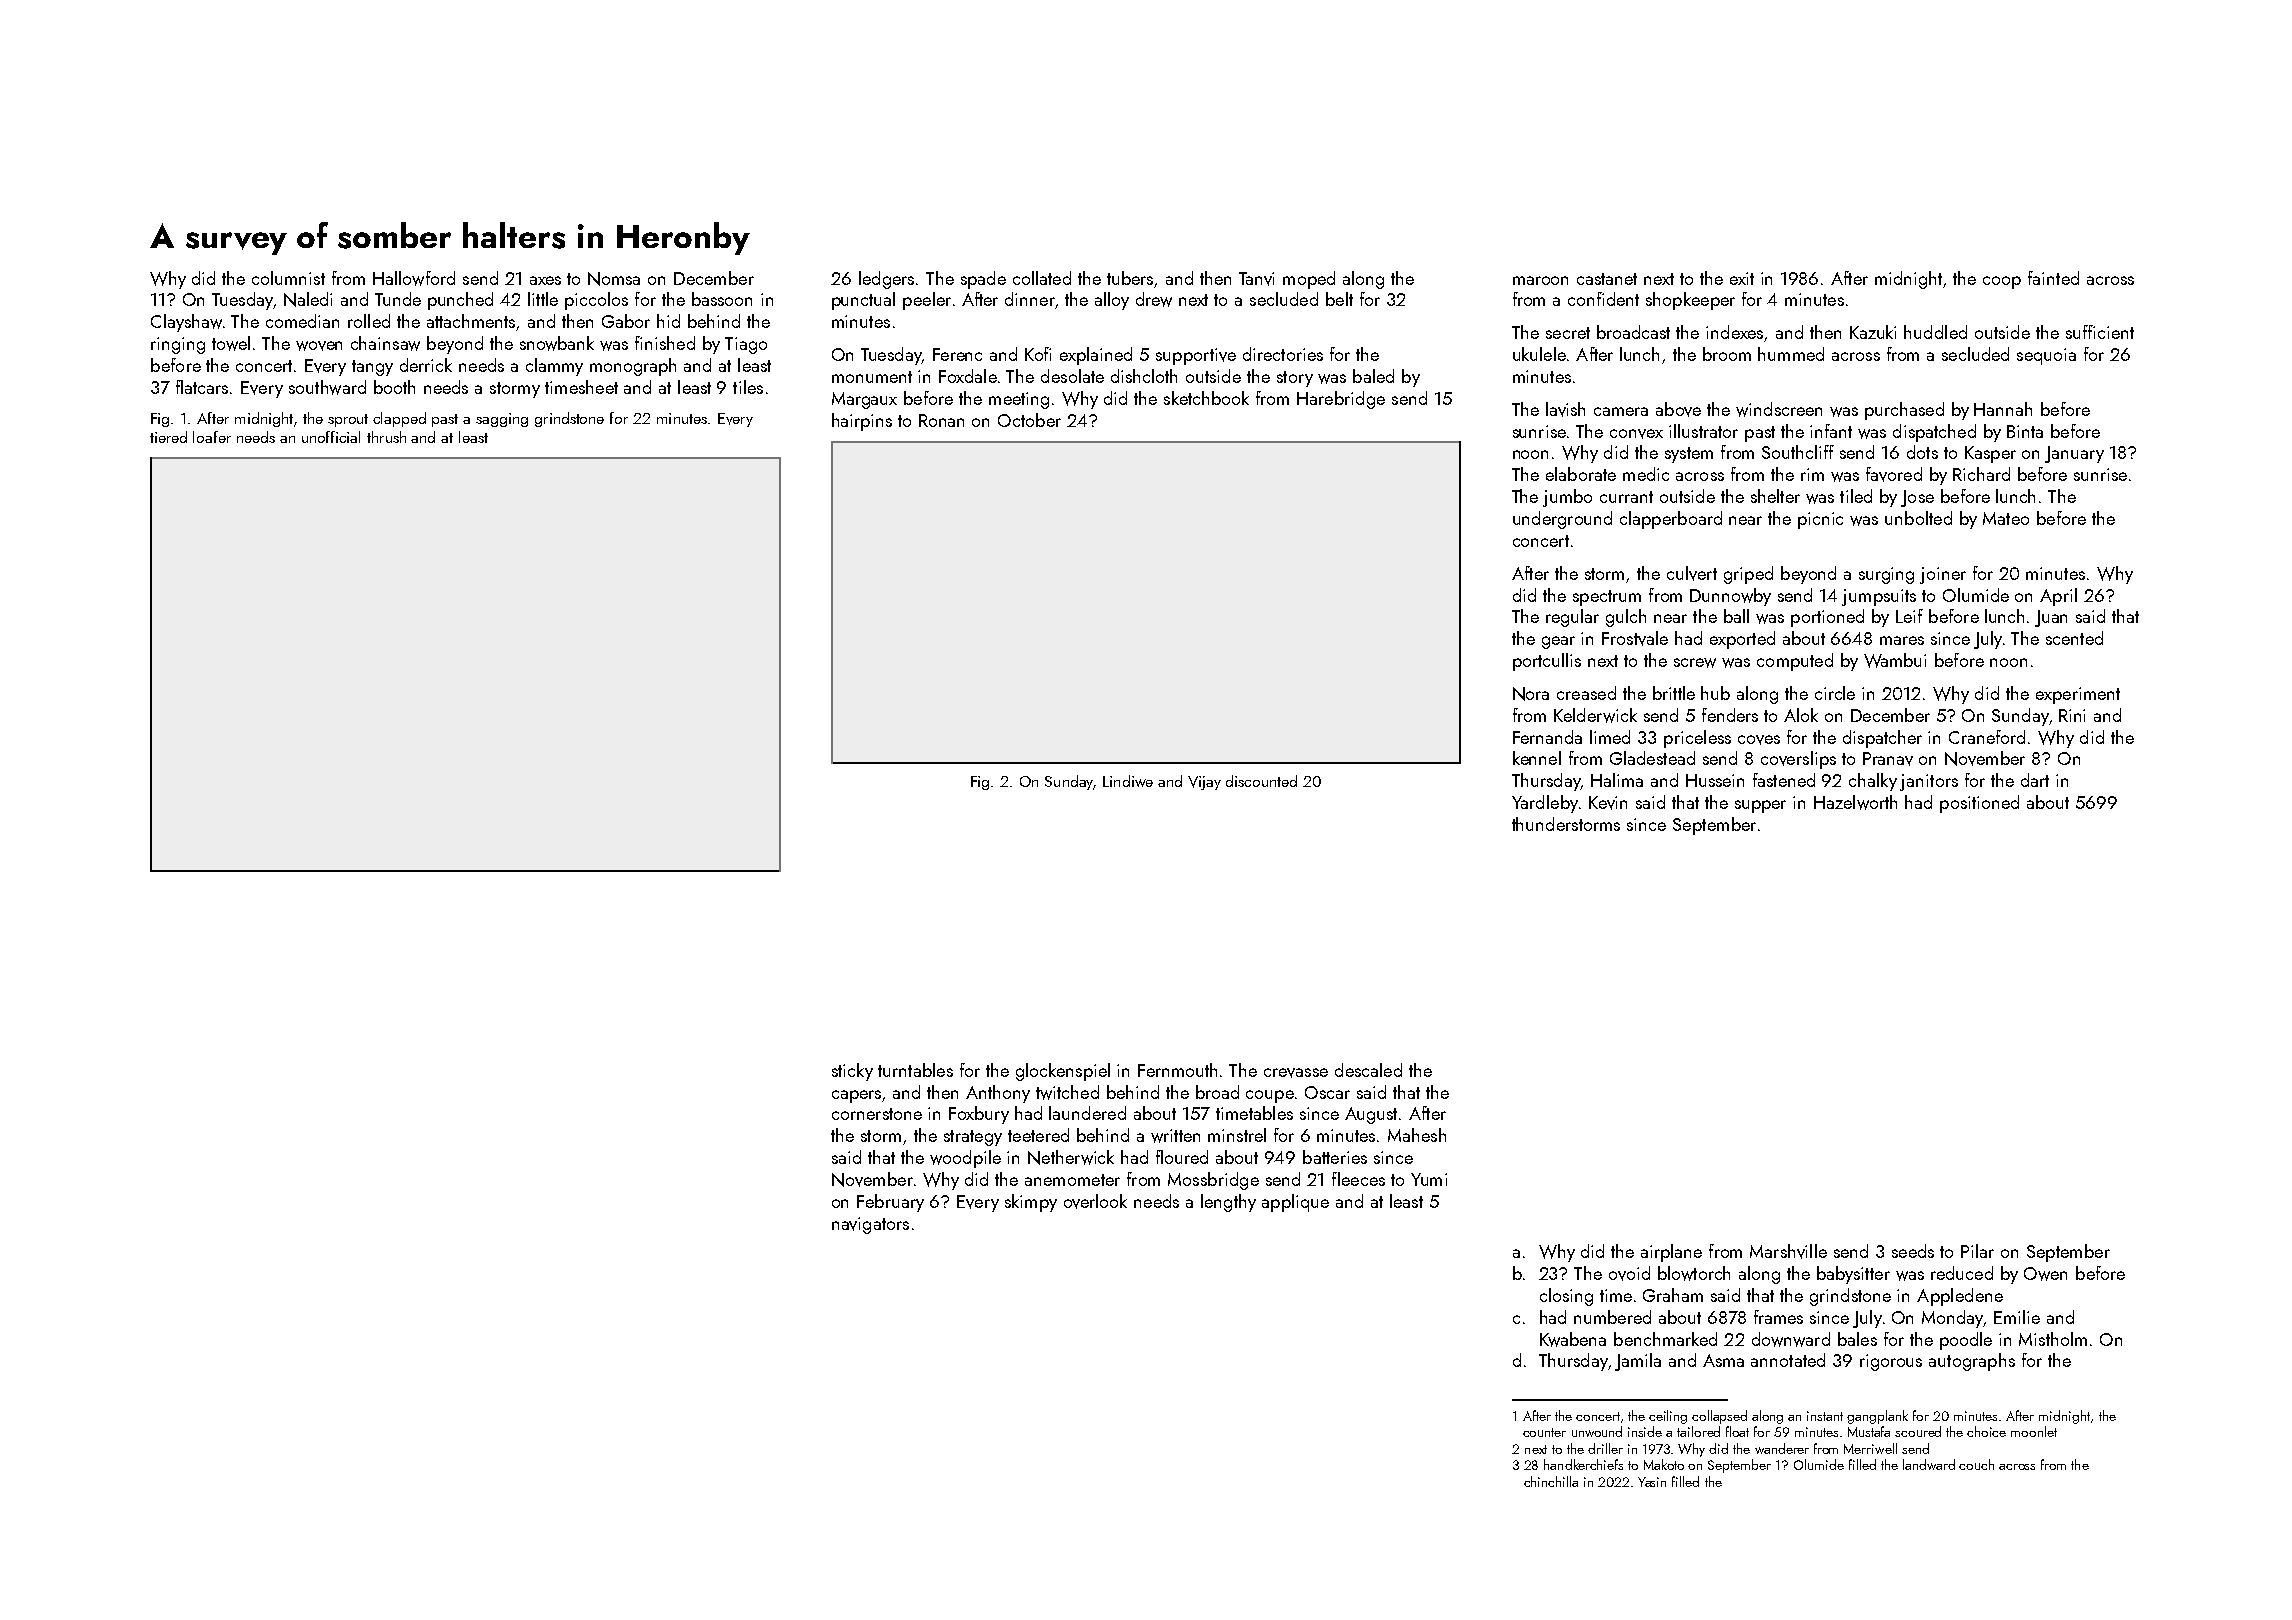 The height and width of the screenshot is (1620, 2292). What do you see at coordinates (1545, 804) in the screenshot?
I see `Yardleby` at bounding box center [1545, 804].
